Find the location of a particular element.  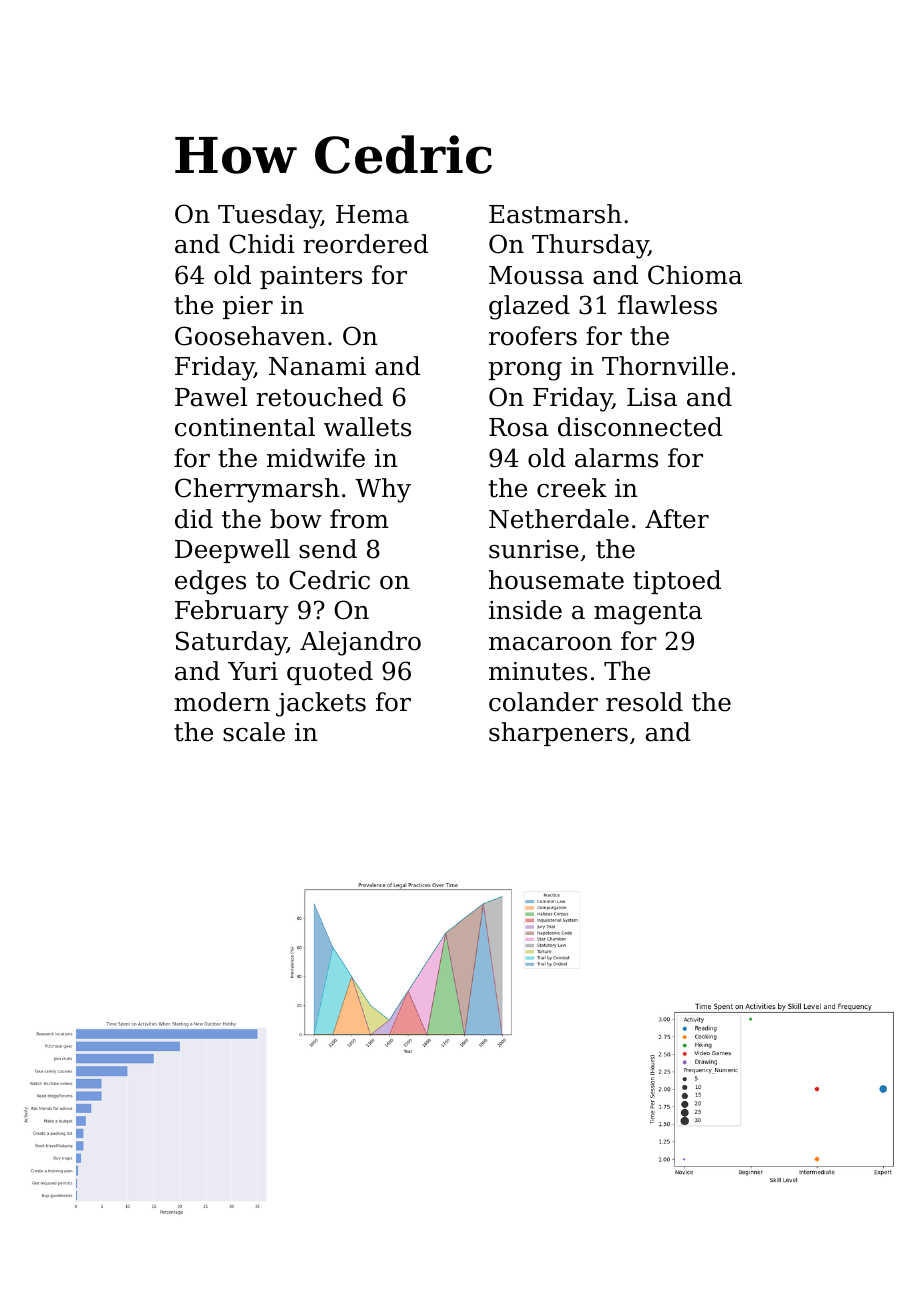

Hema is located at coordinates (372, 214).
